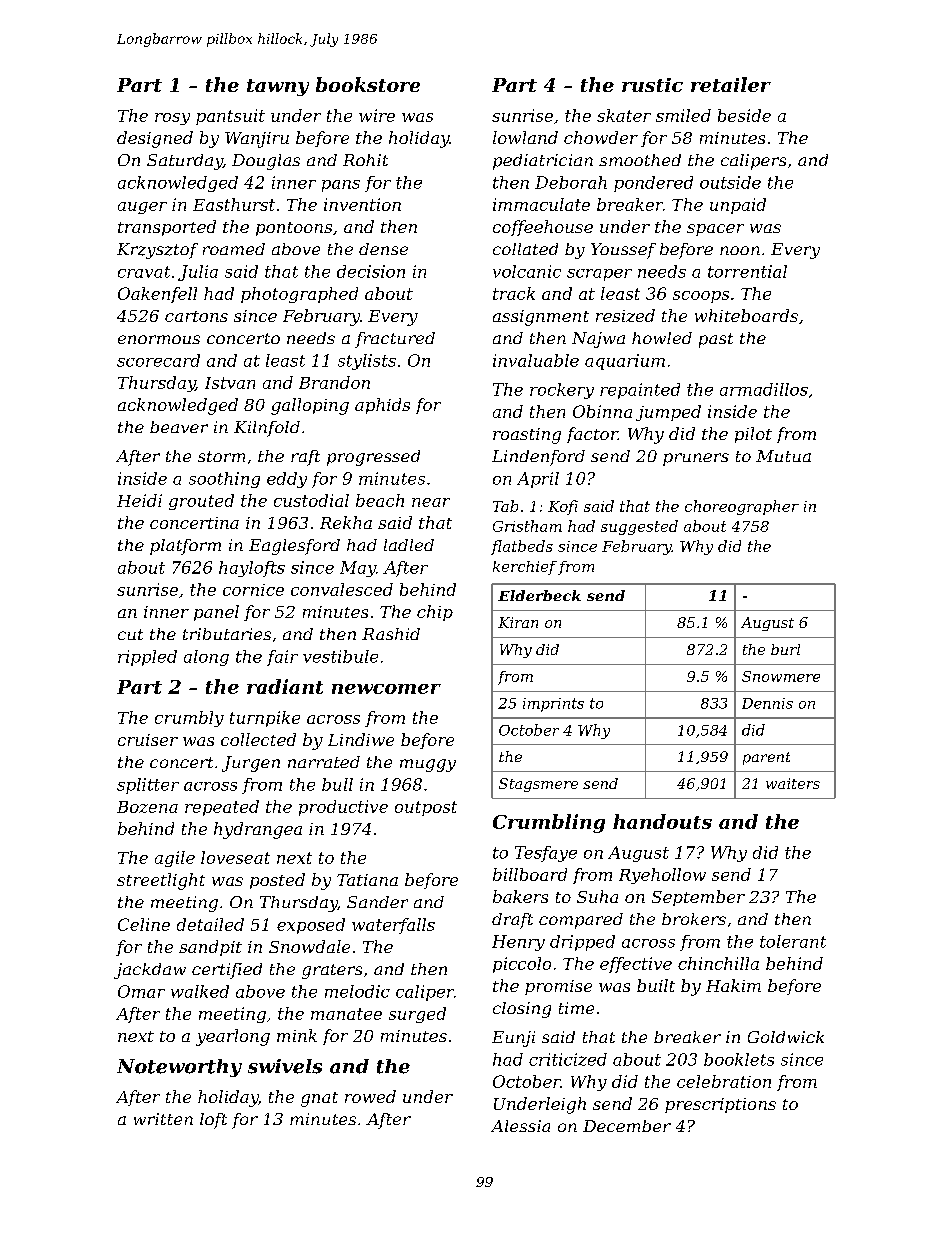 This screenshot has height=1233, width=952. What do you see at coordinates (258, 830) in the screenshot?
I see `hydrangea` at bounding box center [258, 830].
